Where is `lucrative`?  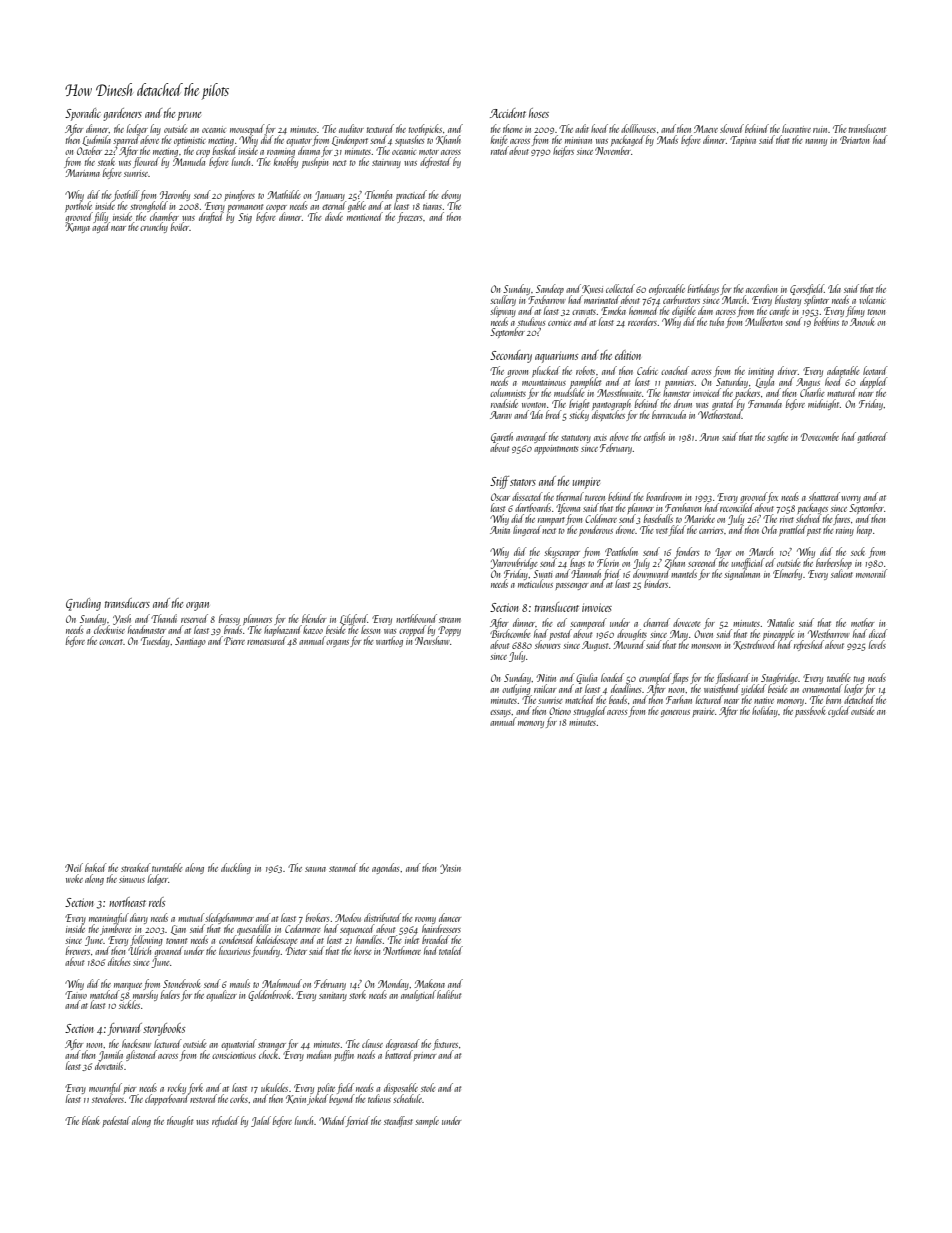 lucrative is located at coordinates (796, 128).
